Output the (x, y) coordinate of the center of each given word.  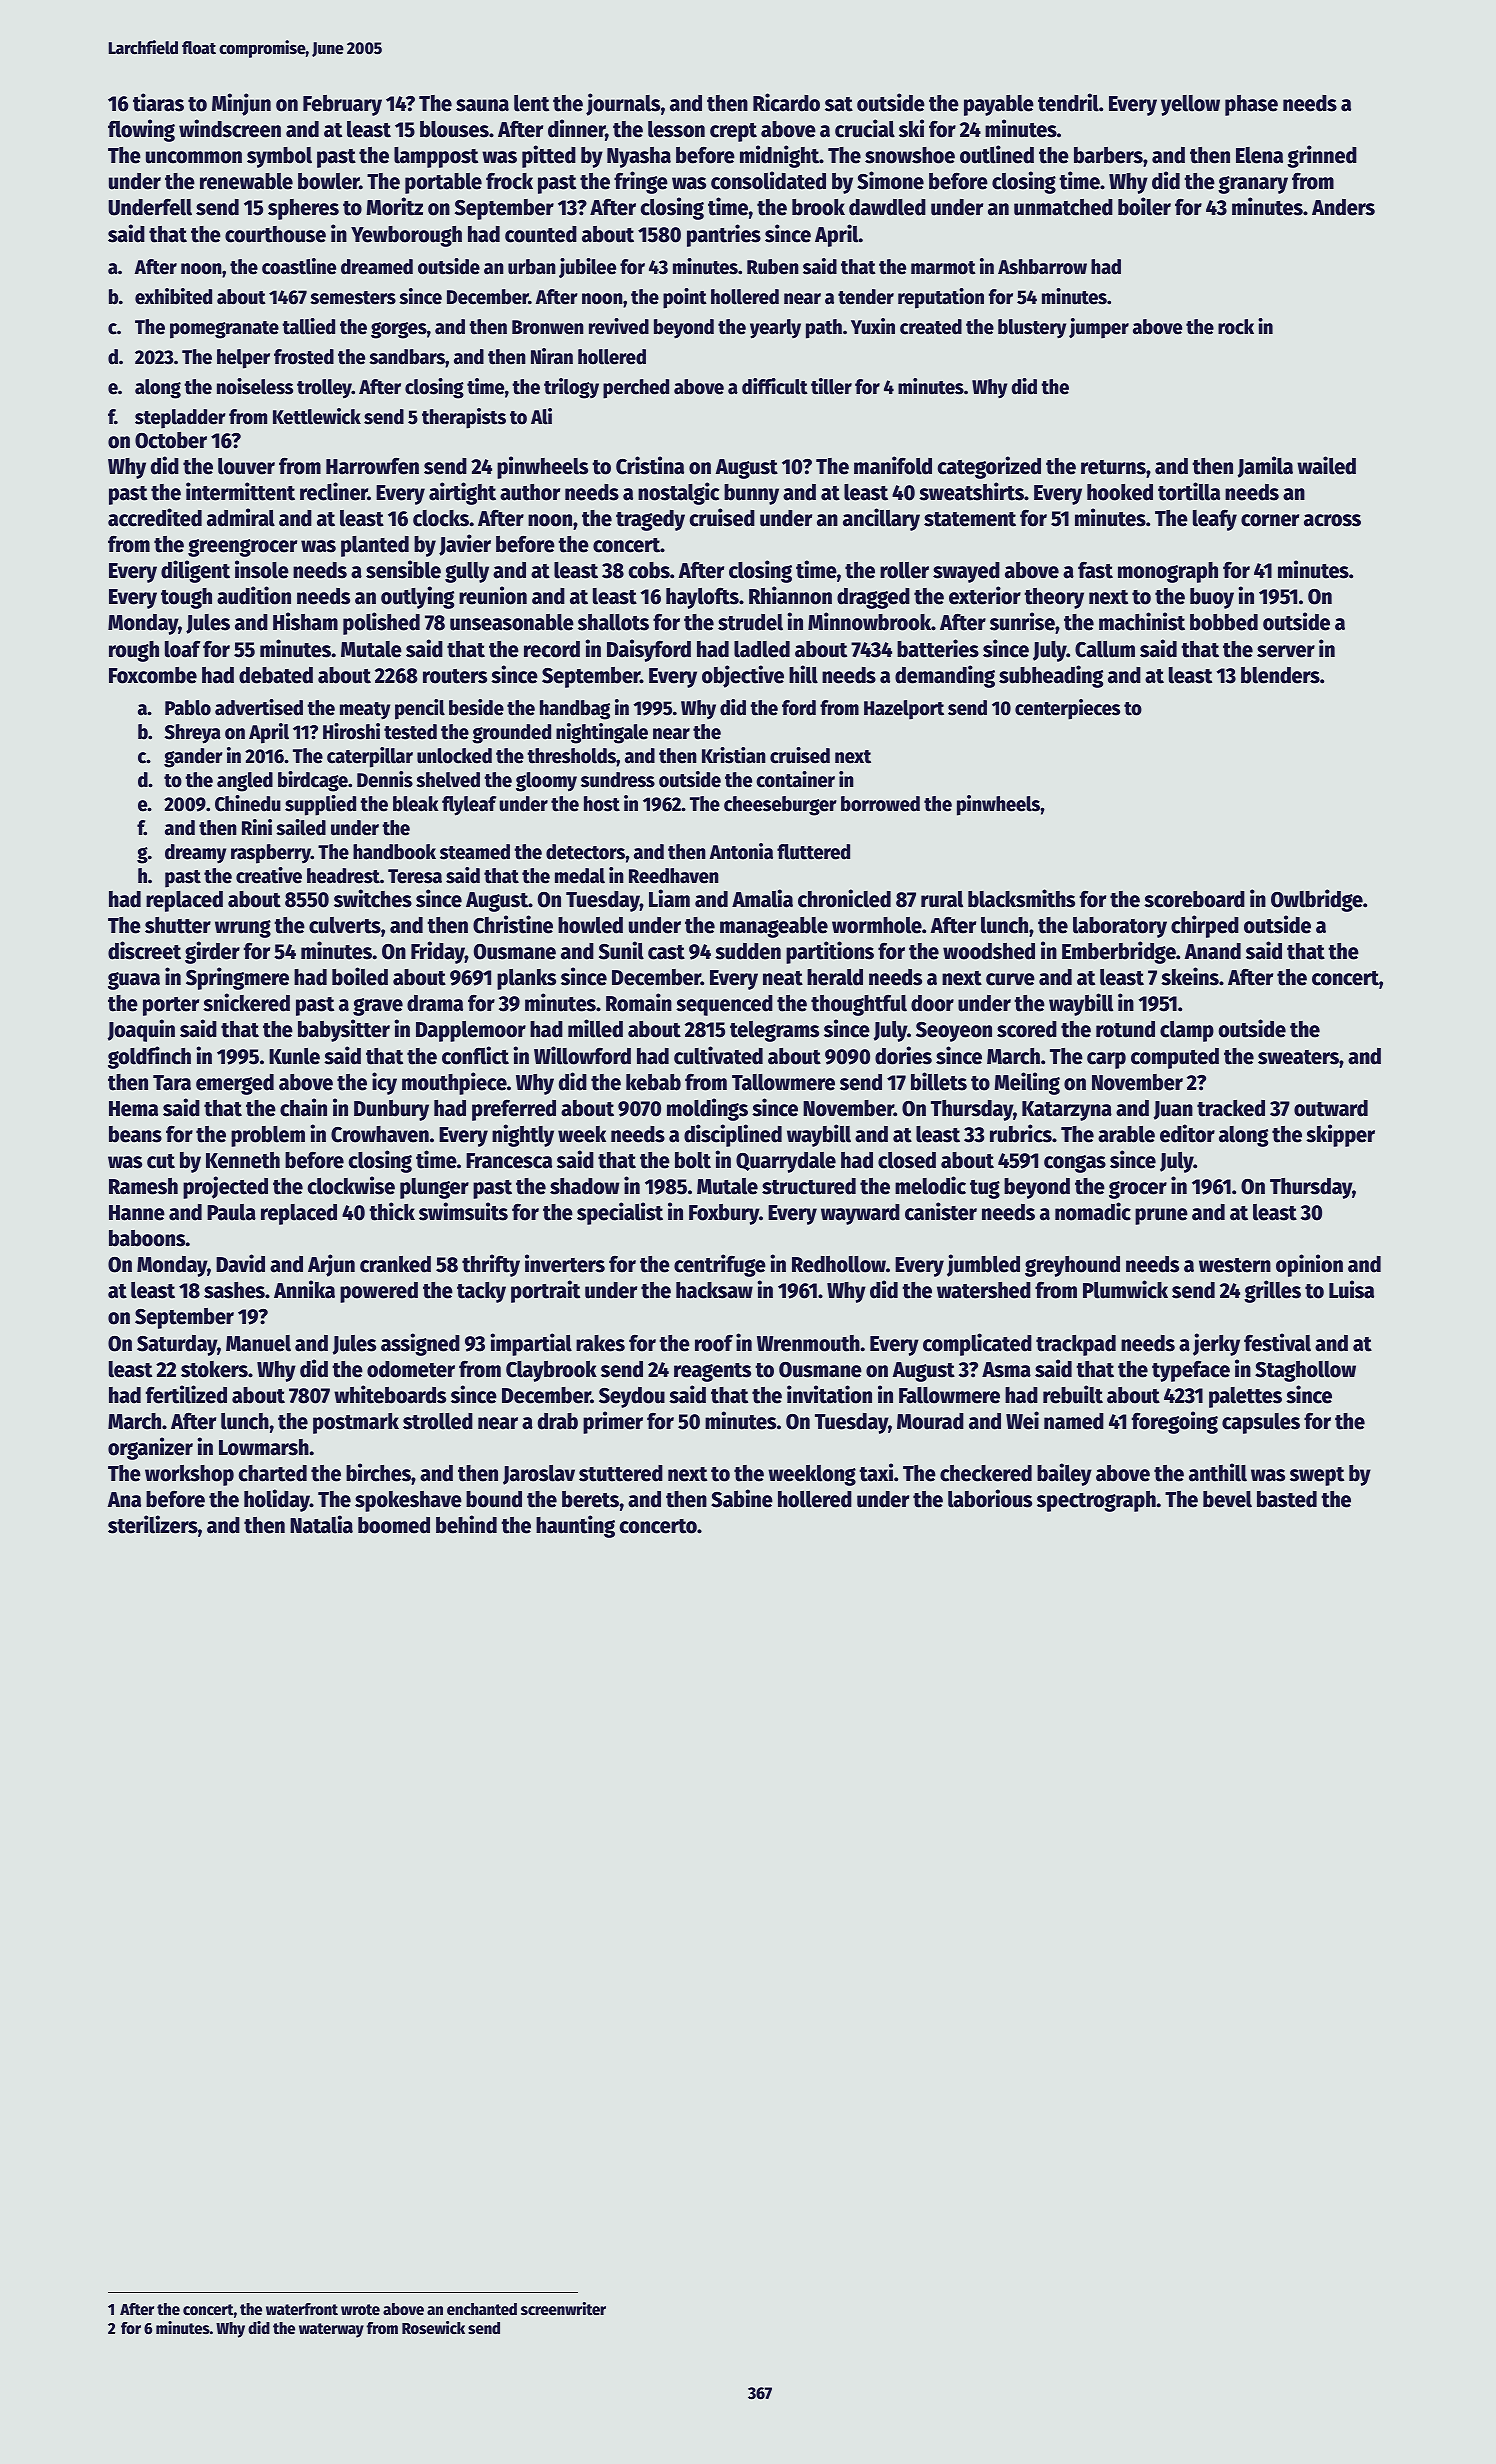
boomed (394, 1525)
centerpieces (1067, 709)
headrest (343, 876)
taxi (876, 1472)
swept (1317, 1476)
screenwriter (563, 2309)
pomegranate (224, 330)
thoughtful (859, 1005)
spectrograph (1096, 1501)
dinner (577, 130)
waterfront (302, 2309)
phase (1251, 105)
